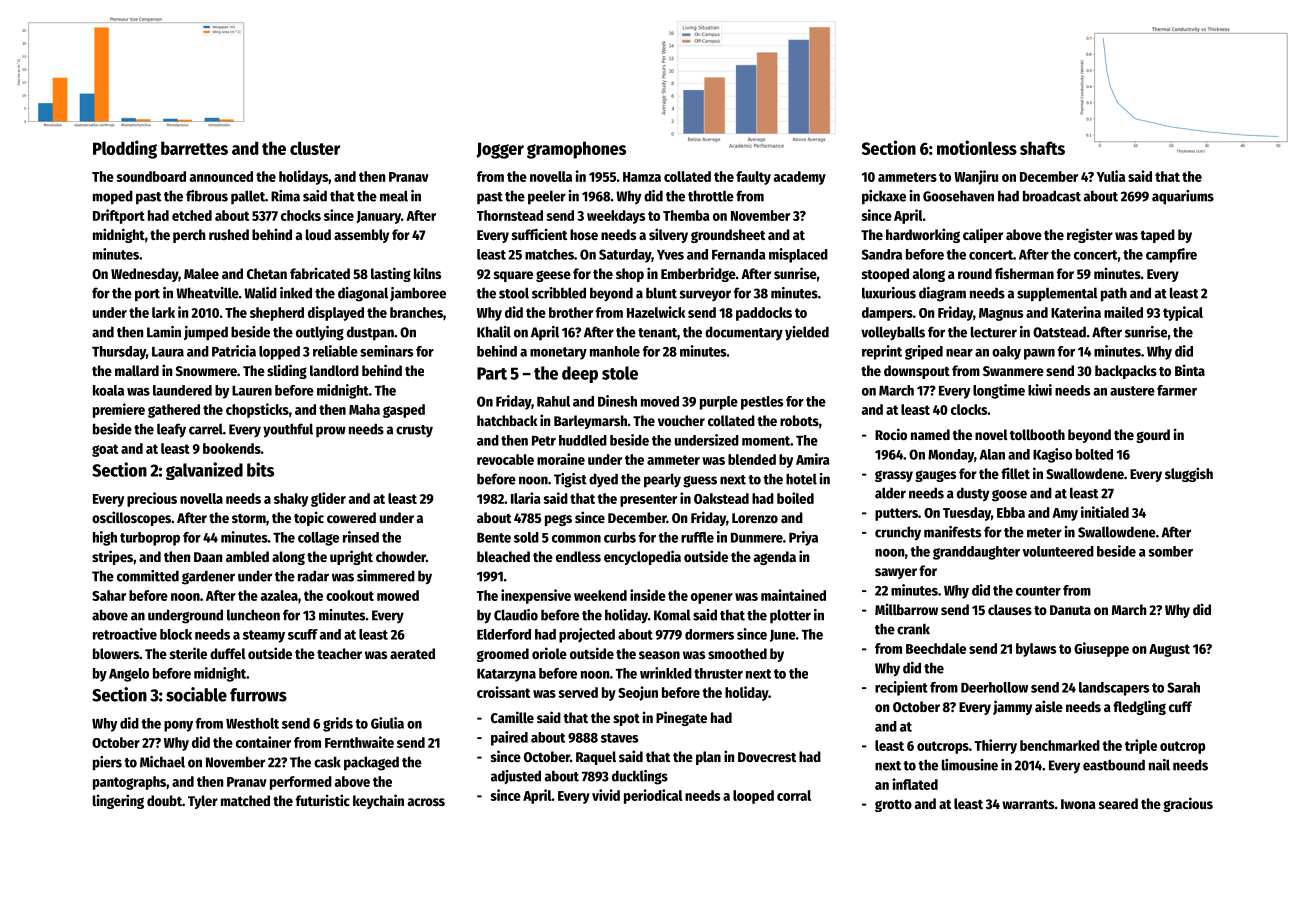 The image size is (1308, 924). I want to click on bits, so click(260, 469).
